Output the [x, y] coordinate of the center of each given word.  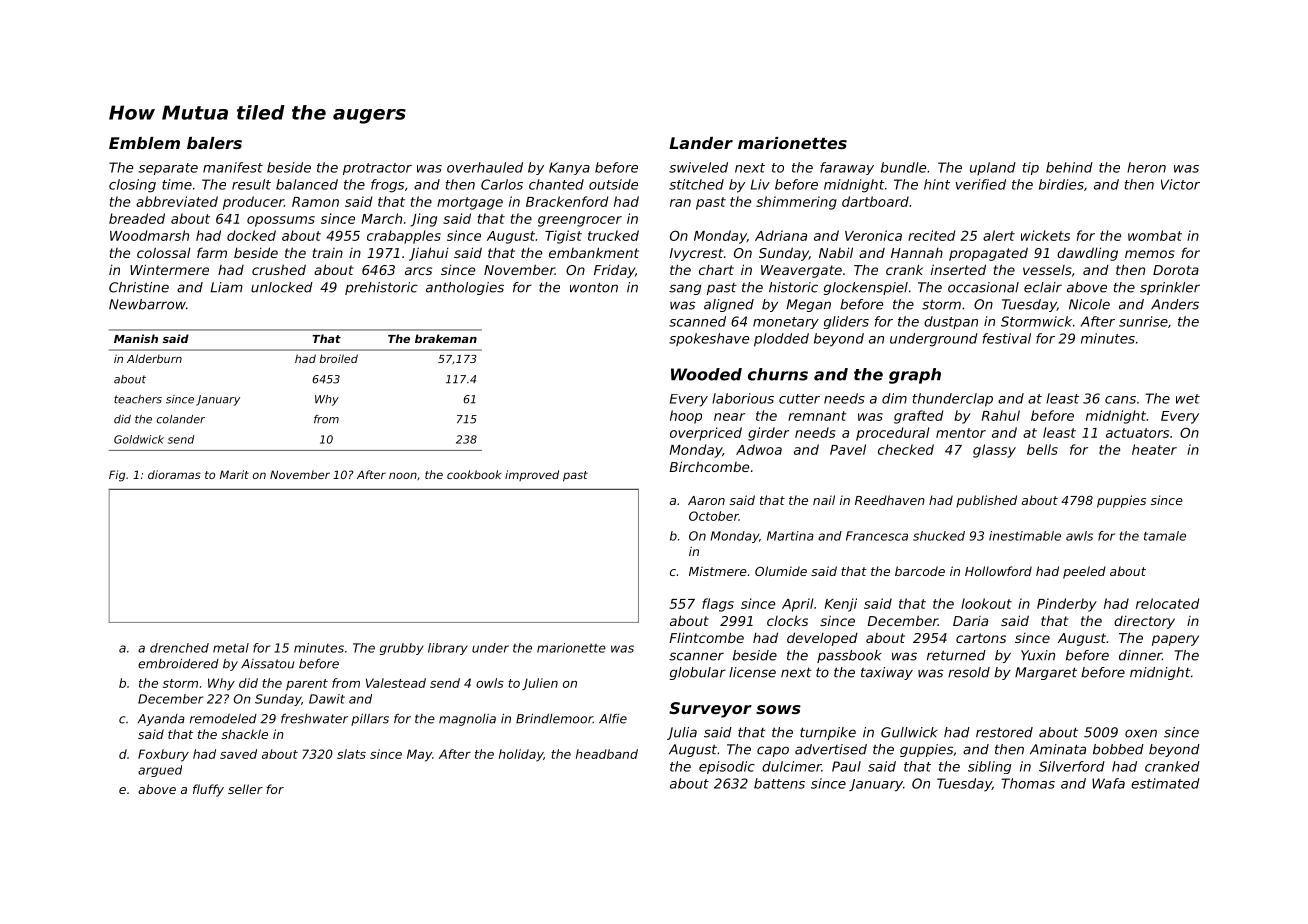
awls [1079, 536]
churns [778, 374]
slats [351, 754]
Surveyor [710, 710]
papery [1175, 640]
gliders [846, 322]
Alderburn [154, 358]
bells [1042, 449]
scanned [697, 321]
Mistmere [718, 571]
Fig [117, 476]
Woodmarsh [149, 235]
